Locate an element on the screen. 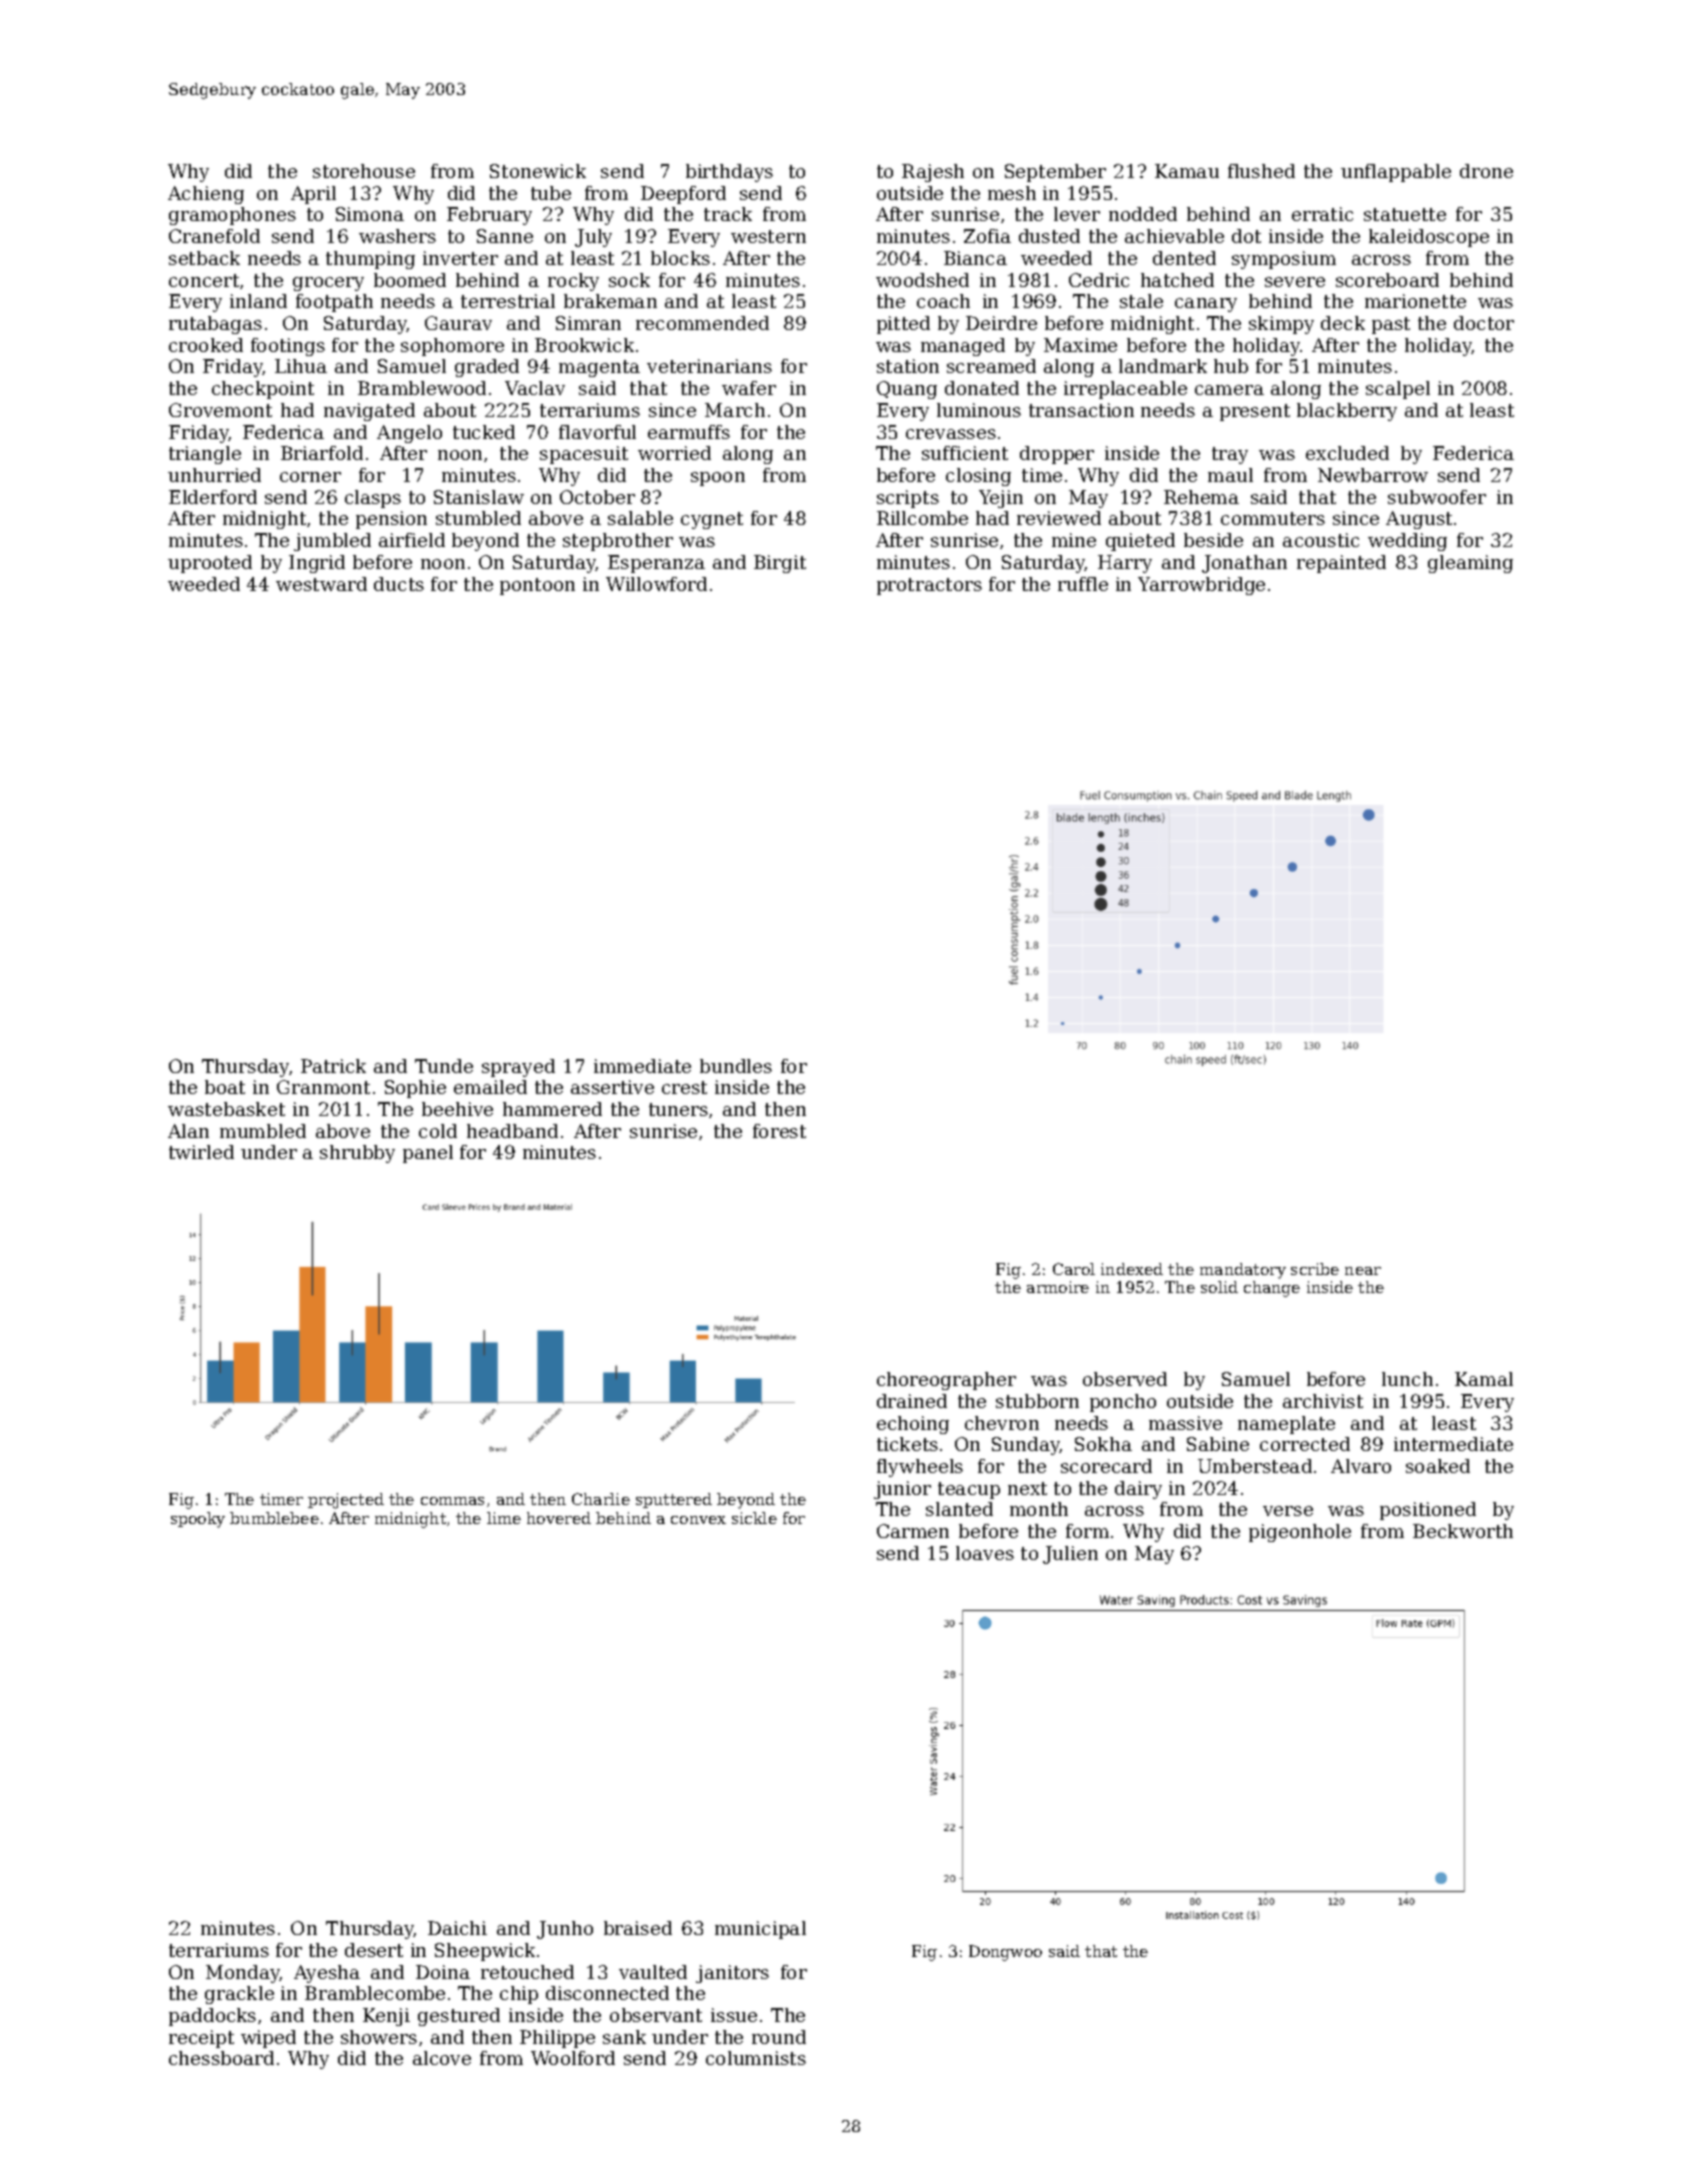 The image size is (1683, 2178). grackle is located at coordinates (239, 1995).
